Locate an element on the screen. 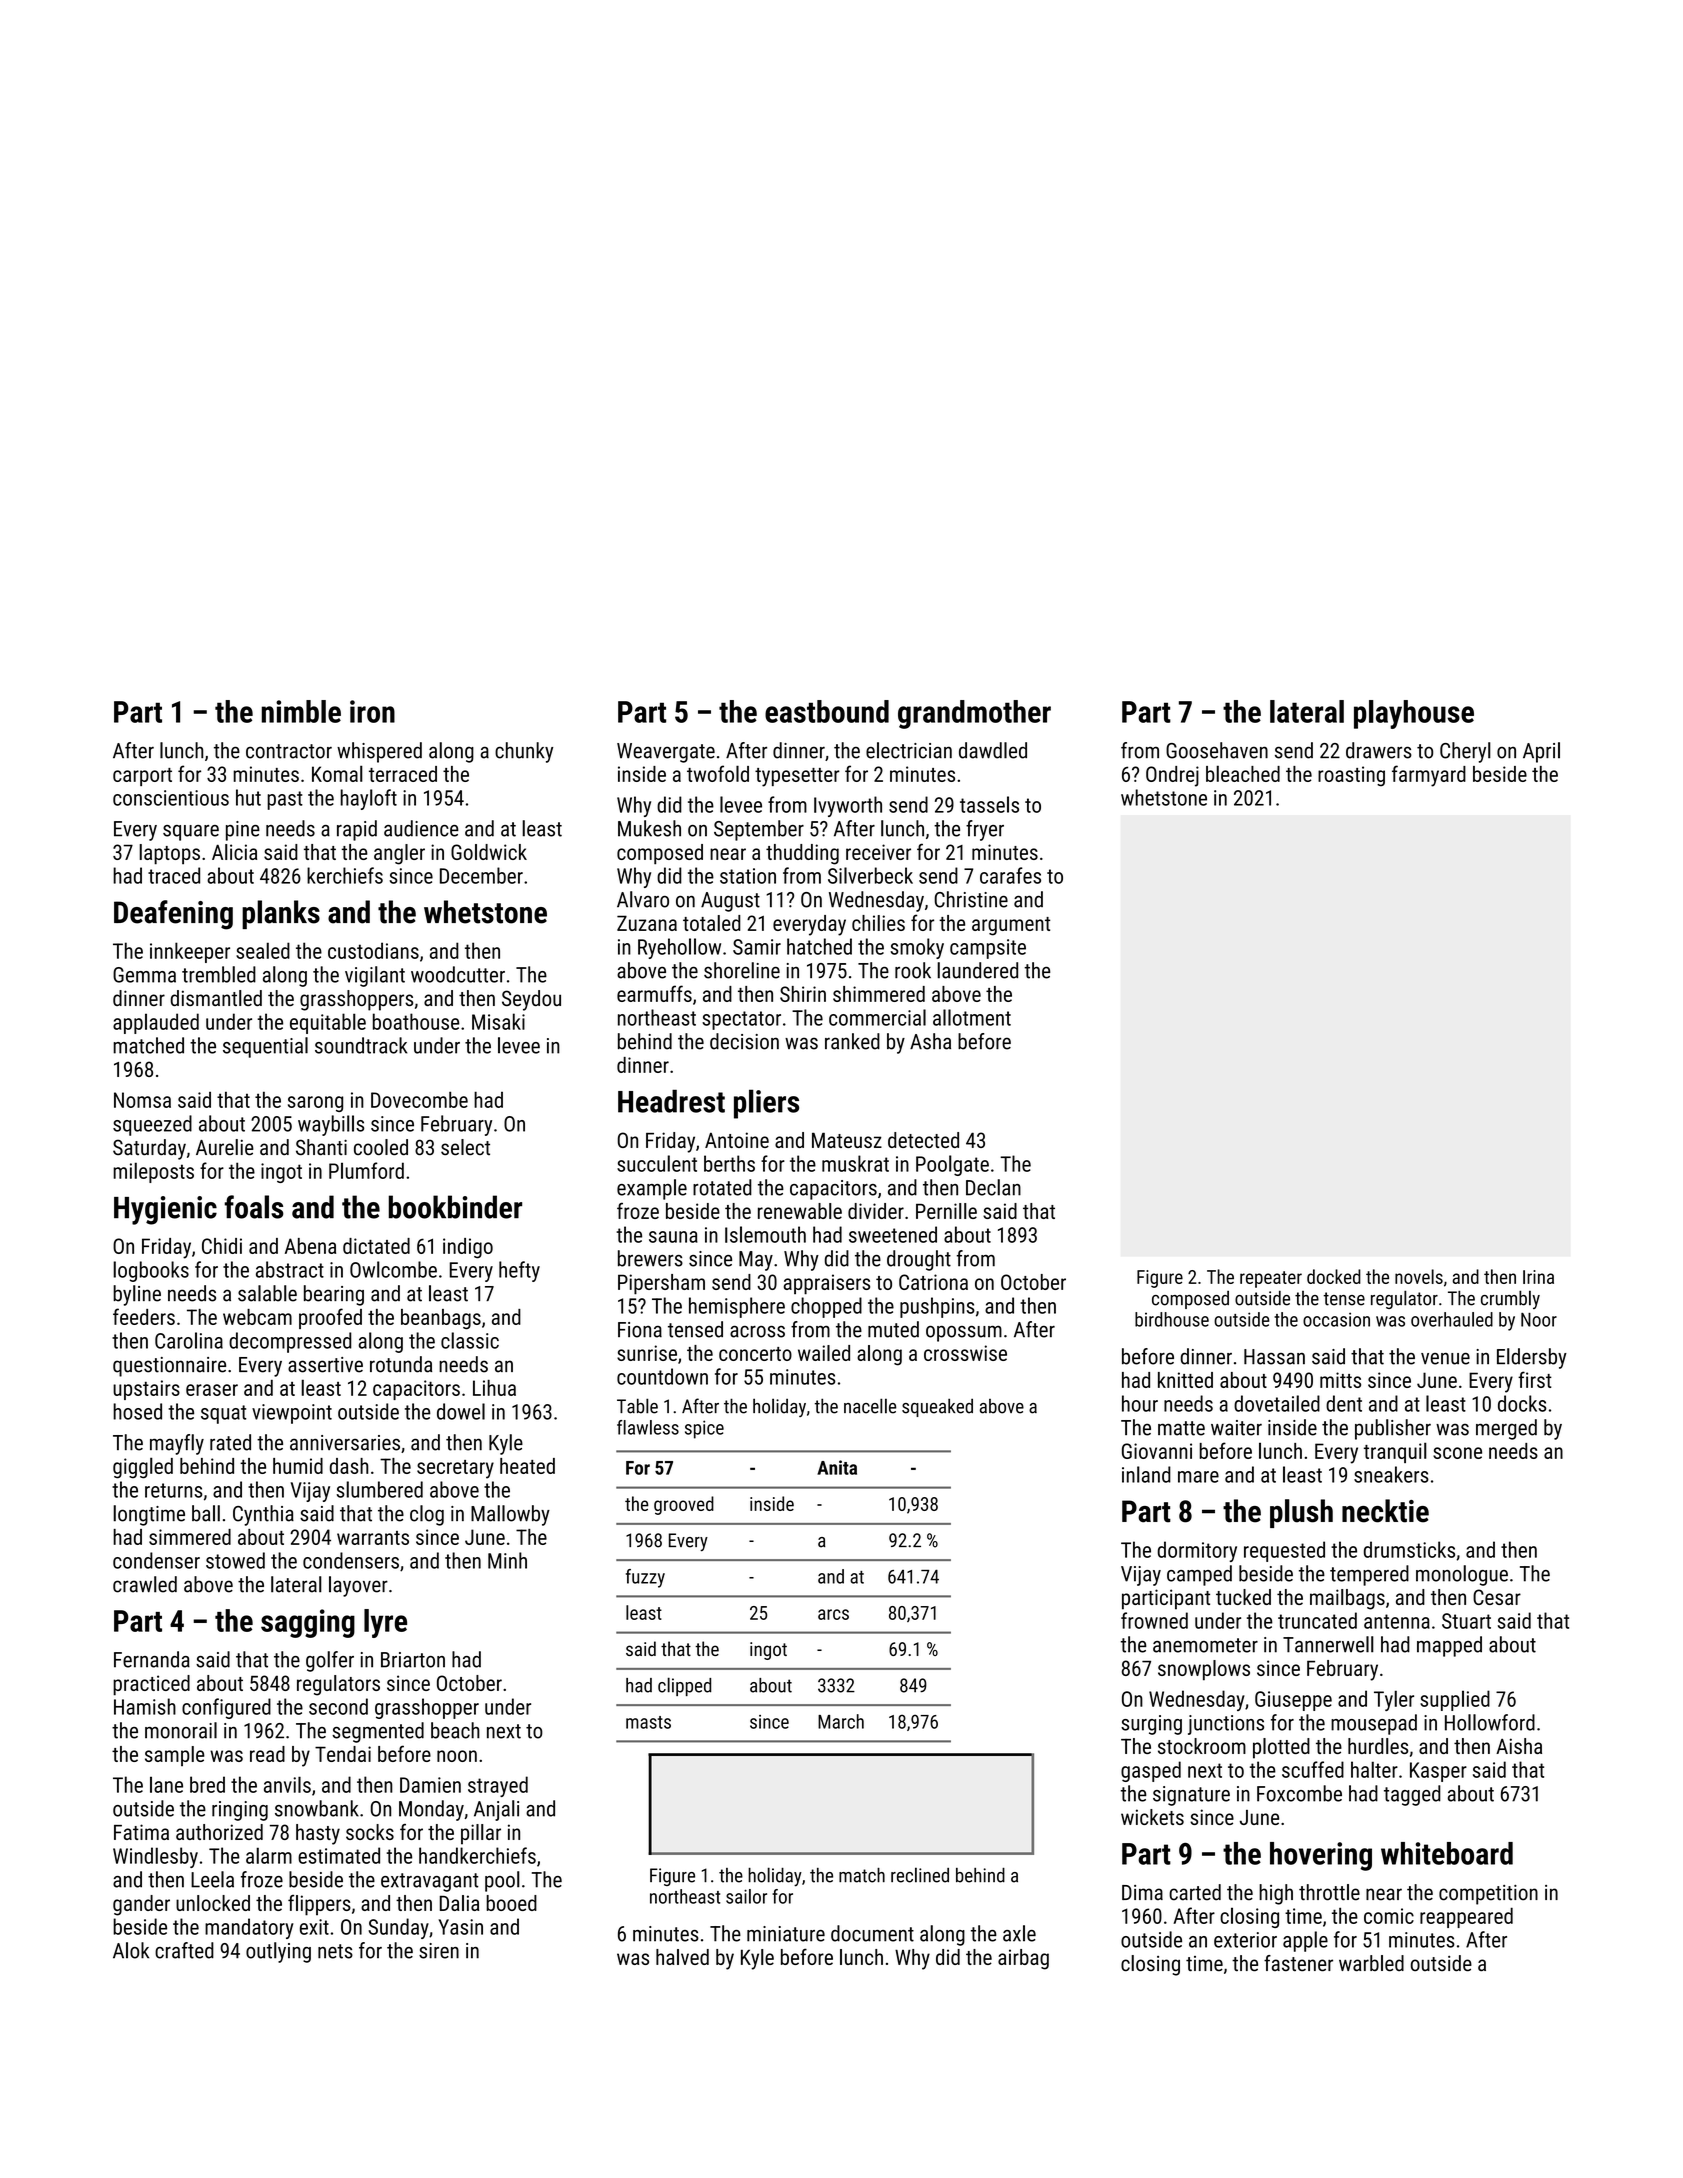 The image size is (1683, 2178). Mukesh is located at coordinates (649, 828).
